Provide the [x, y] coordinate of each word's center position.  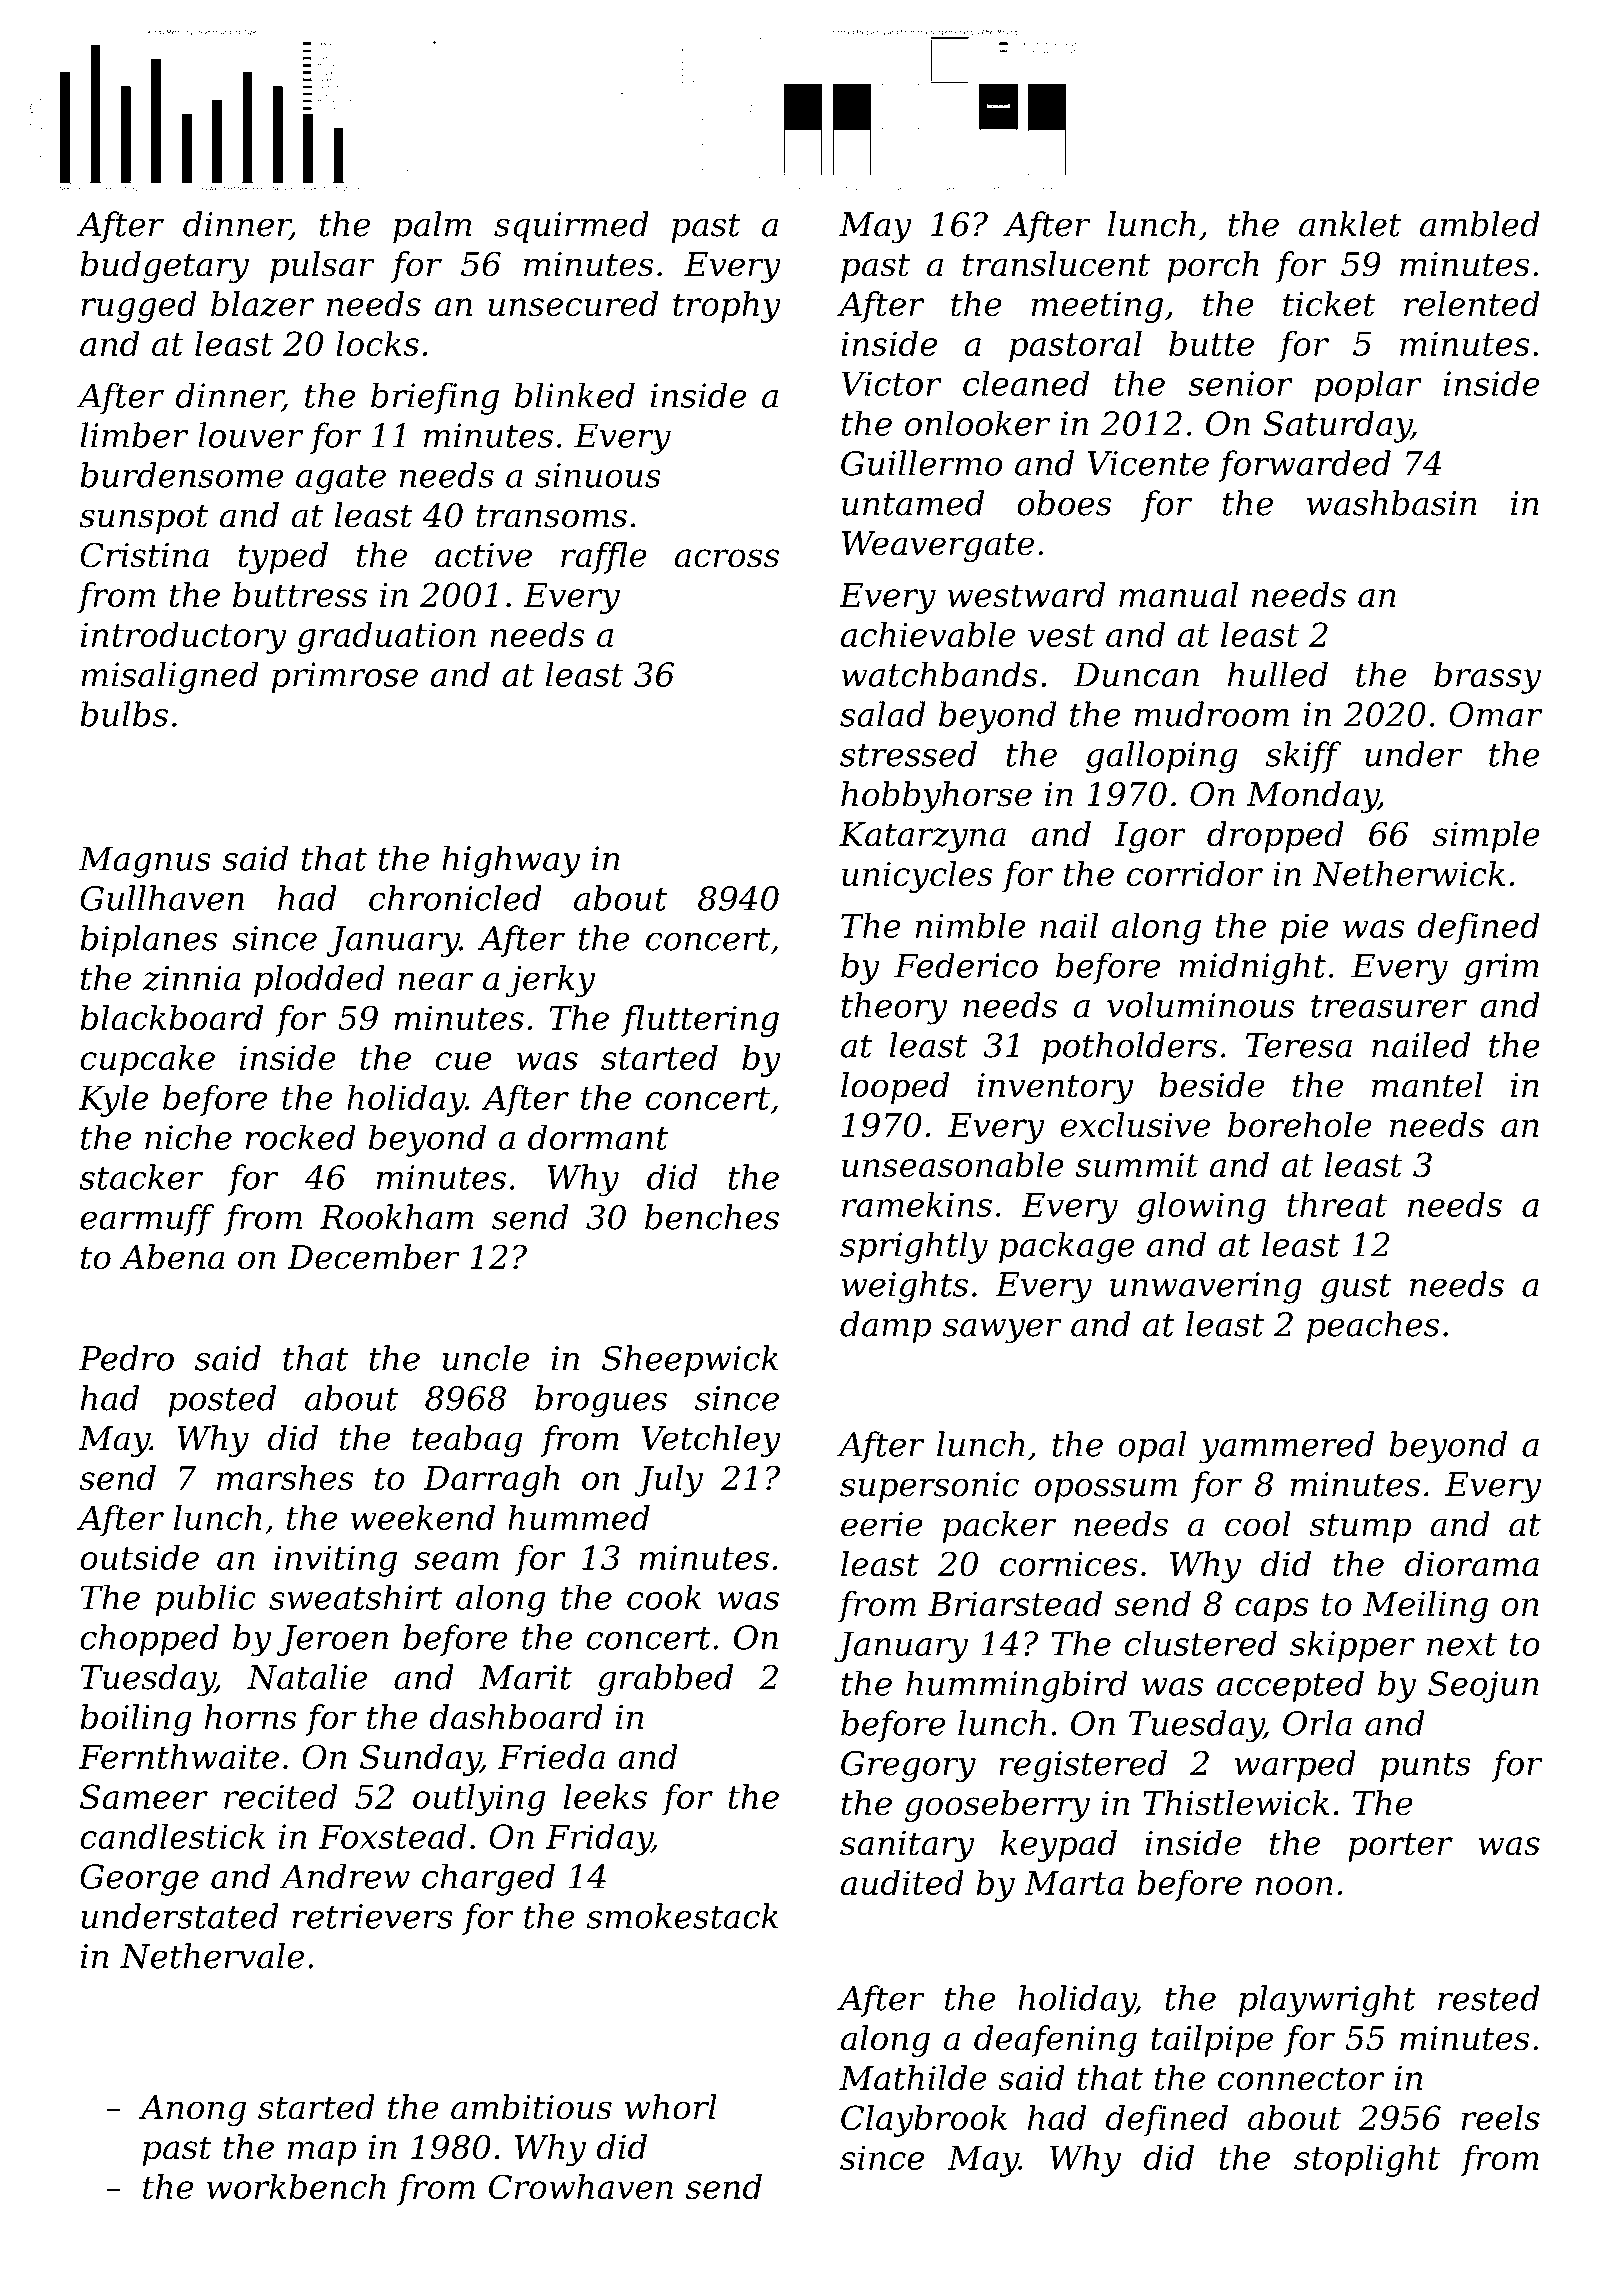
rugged [139, 307]
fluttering [700, 1021]
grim [1501, 969]
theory [894, 1008]
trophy [727, 307]
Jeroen [332, 1640]
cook [664, 1597]
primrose [344, 678]
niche [188, 1137]
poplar [1368, 386]
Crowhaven [581, 2186]
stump [1360, 1528]
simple [1486, 837]
